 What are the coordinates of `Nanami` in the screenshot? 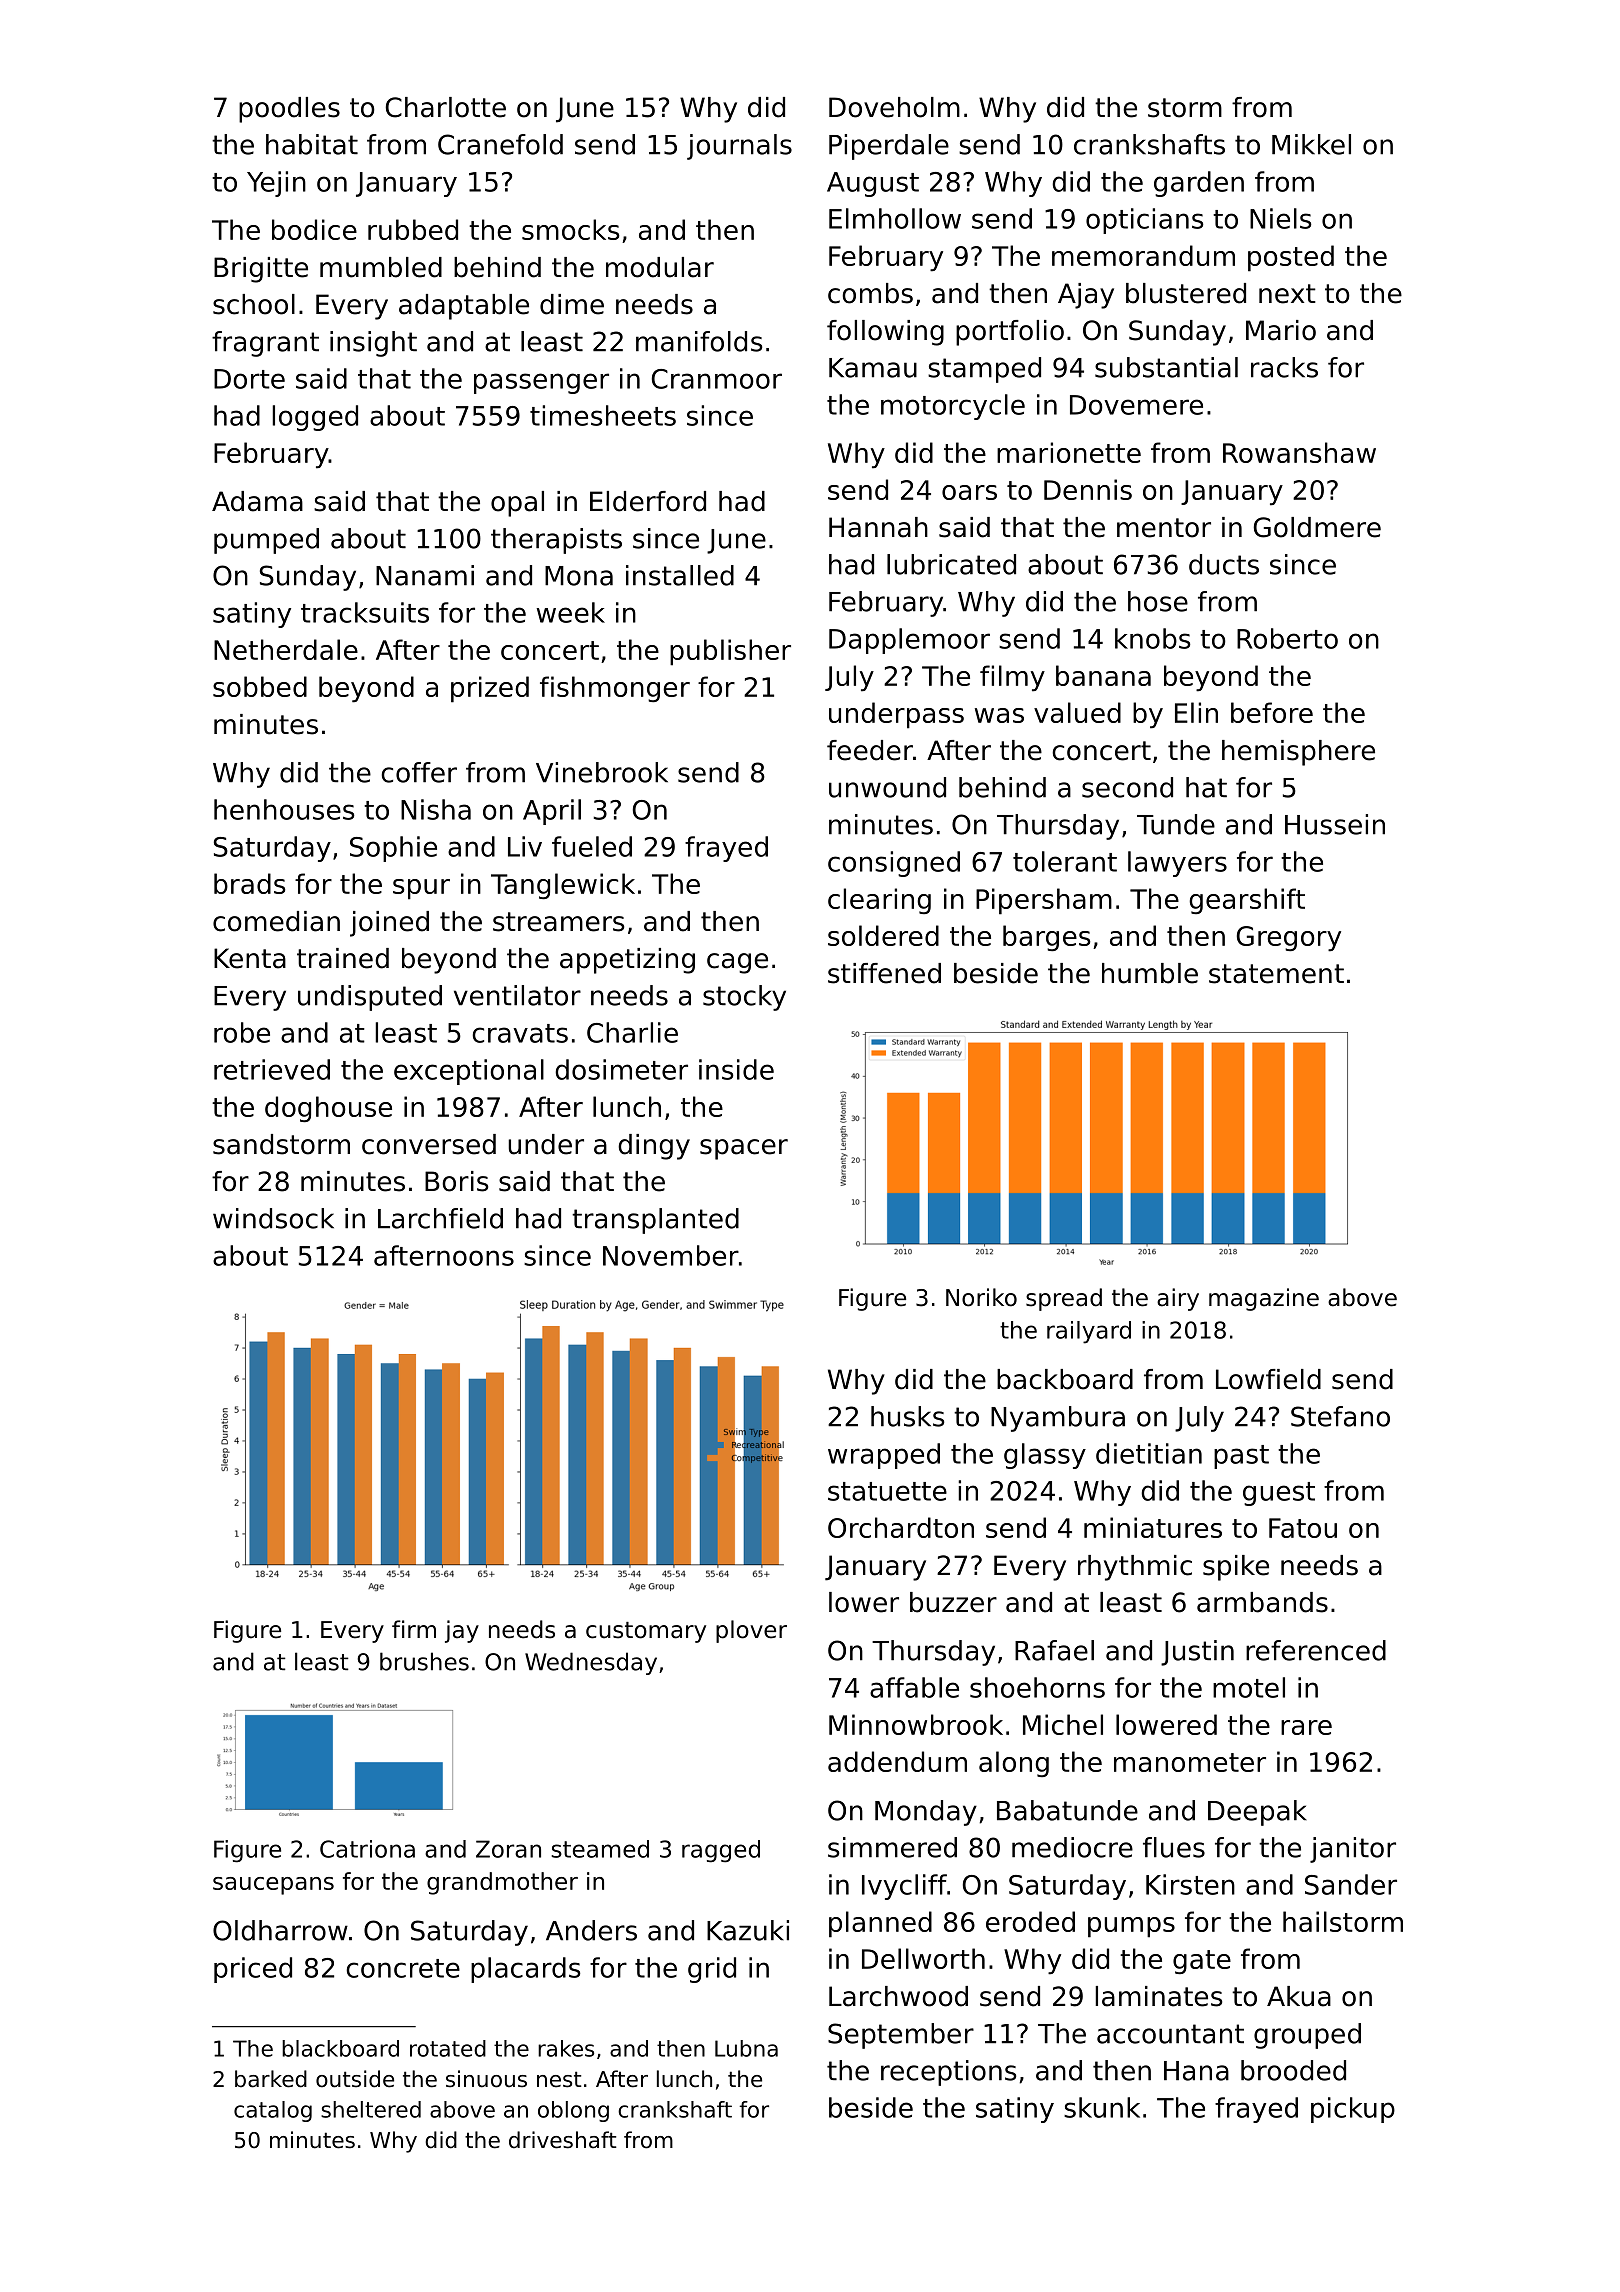 It's located at (425, 575).
